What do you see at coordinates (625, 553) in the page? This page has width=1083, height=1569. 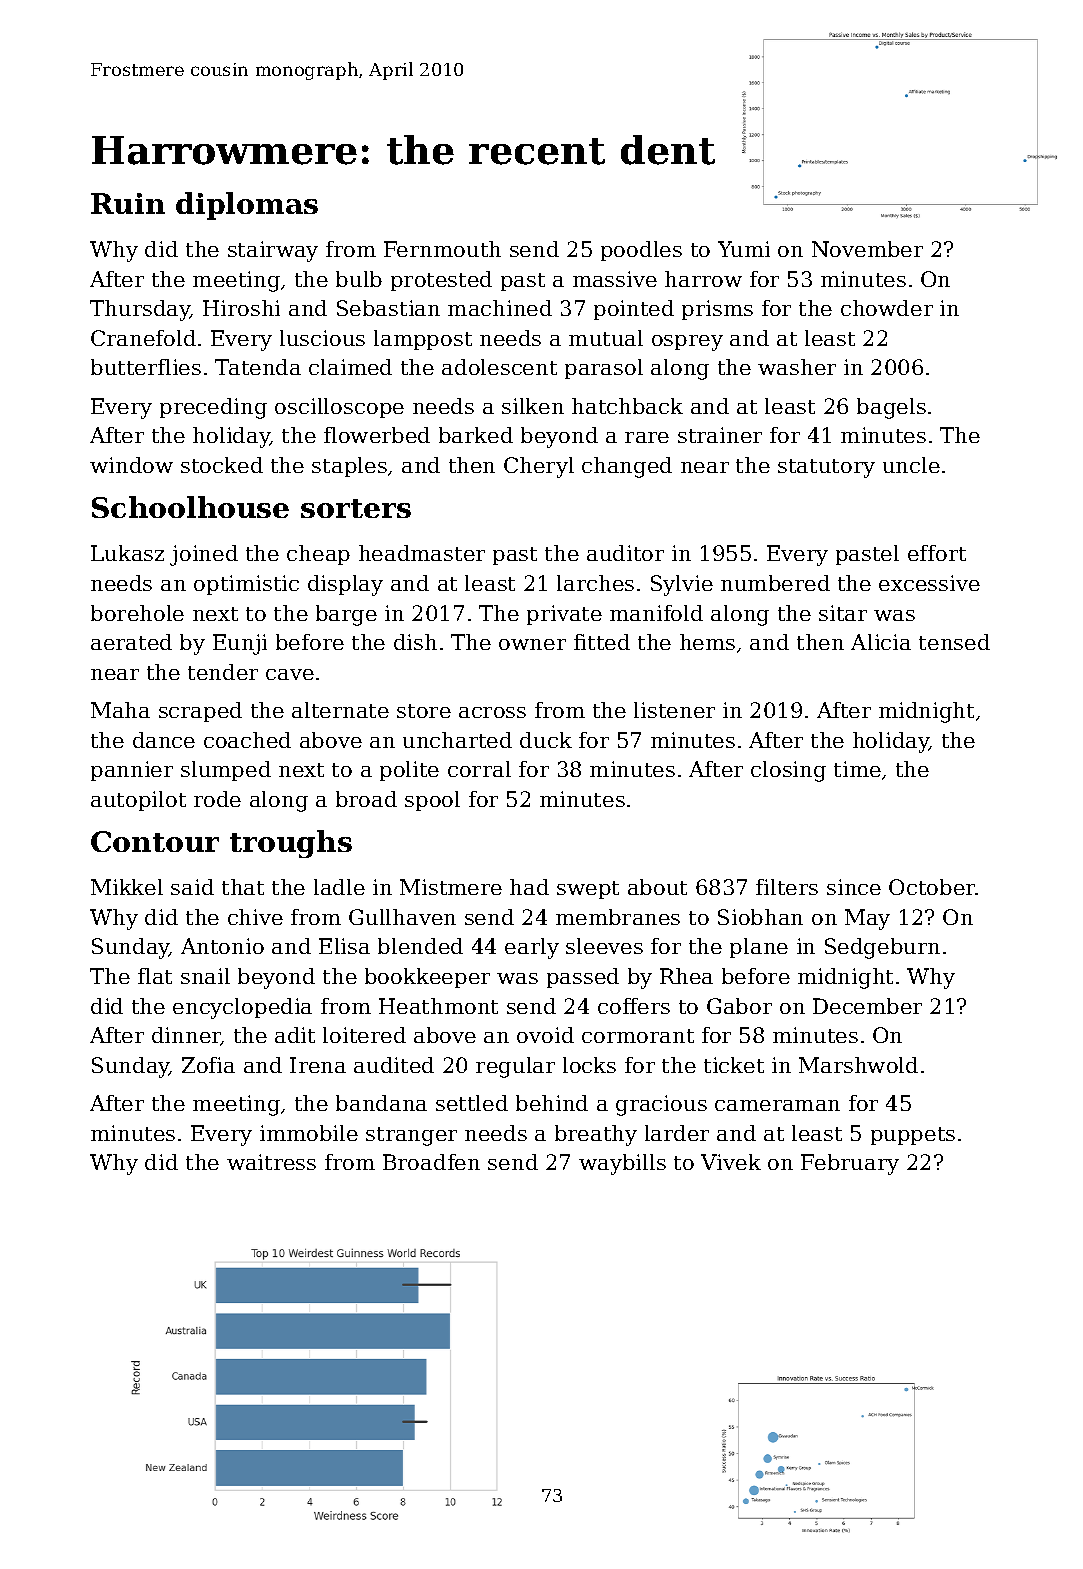 I see `auditor` at bounding box center [625, 553].
